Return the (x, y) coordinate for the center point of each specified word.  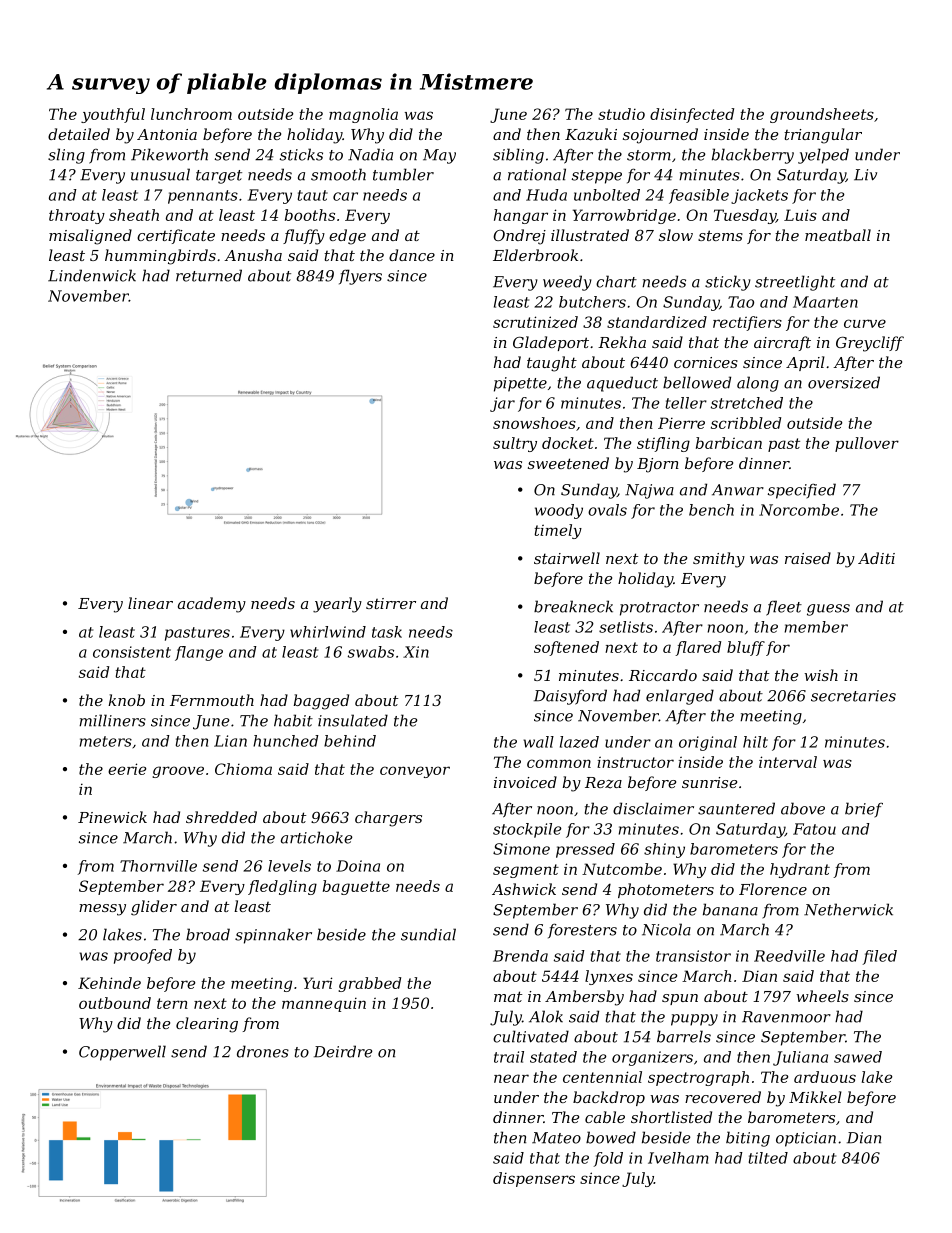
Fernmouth (212, 700)
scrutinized (535, 322)
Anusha (253, 255)
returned (209, 275)
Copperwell (122, 1053)
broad (208, 934)
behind (350, 741)
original (708, 743)
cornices (706, 362)
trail (509, 1057)
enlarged (680, 697)
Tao (741, 302)
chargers (388, 819)
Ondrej (519, 237)
